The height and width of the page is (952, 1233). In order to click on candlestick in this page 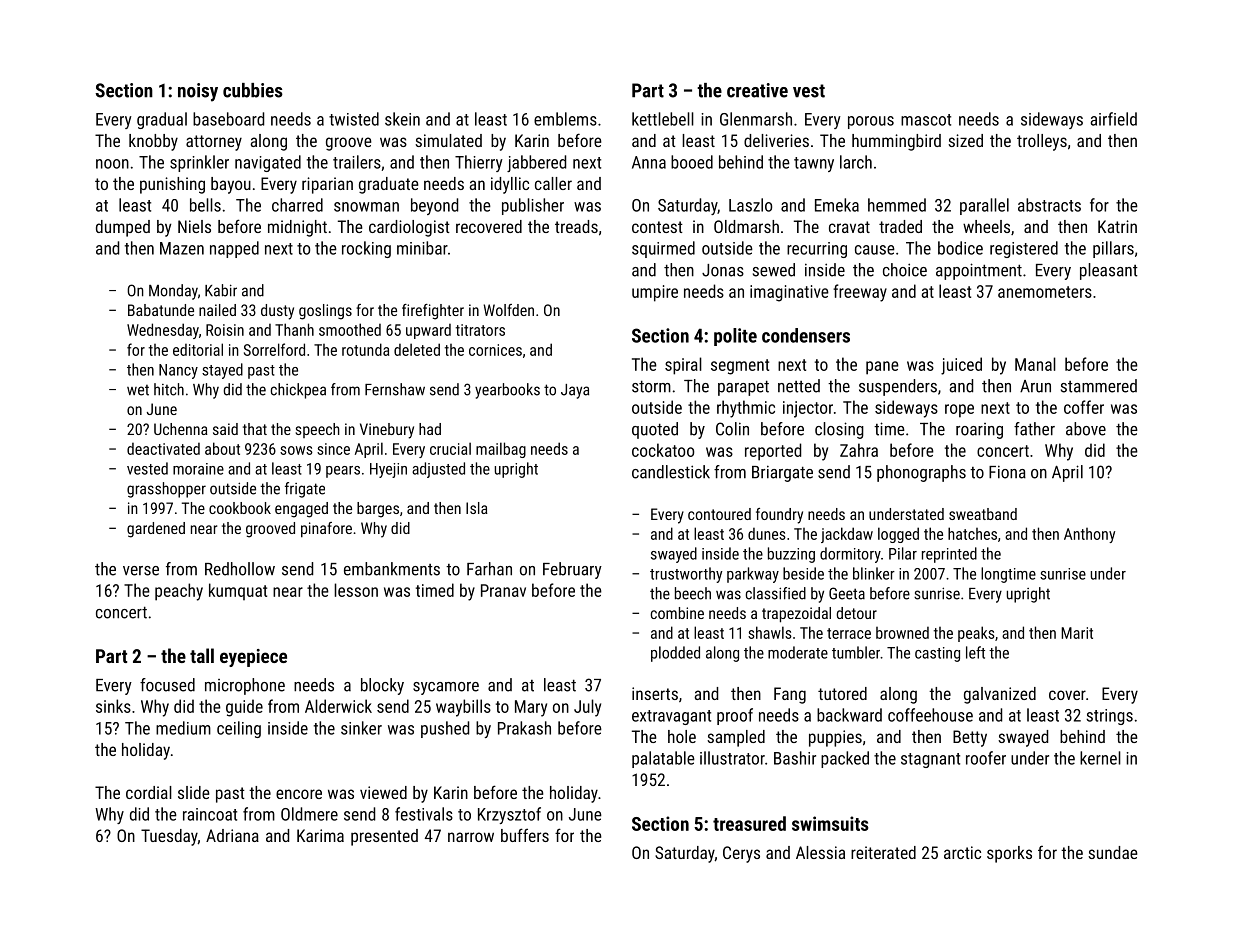, I will do `click(671, 472)`.
